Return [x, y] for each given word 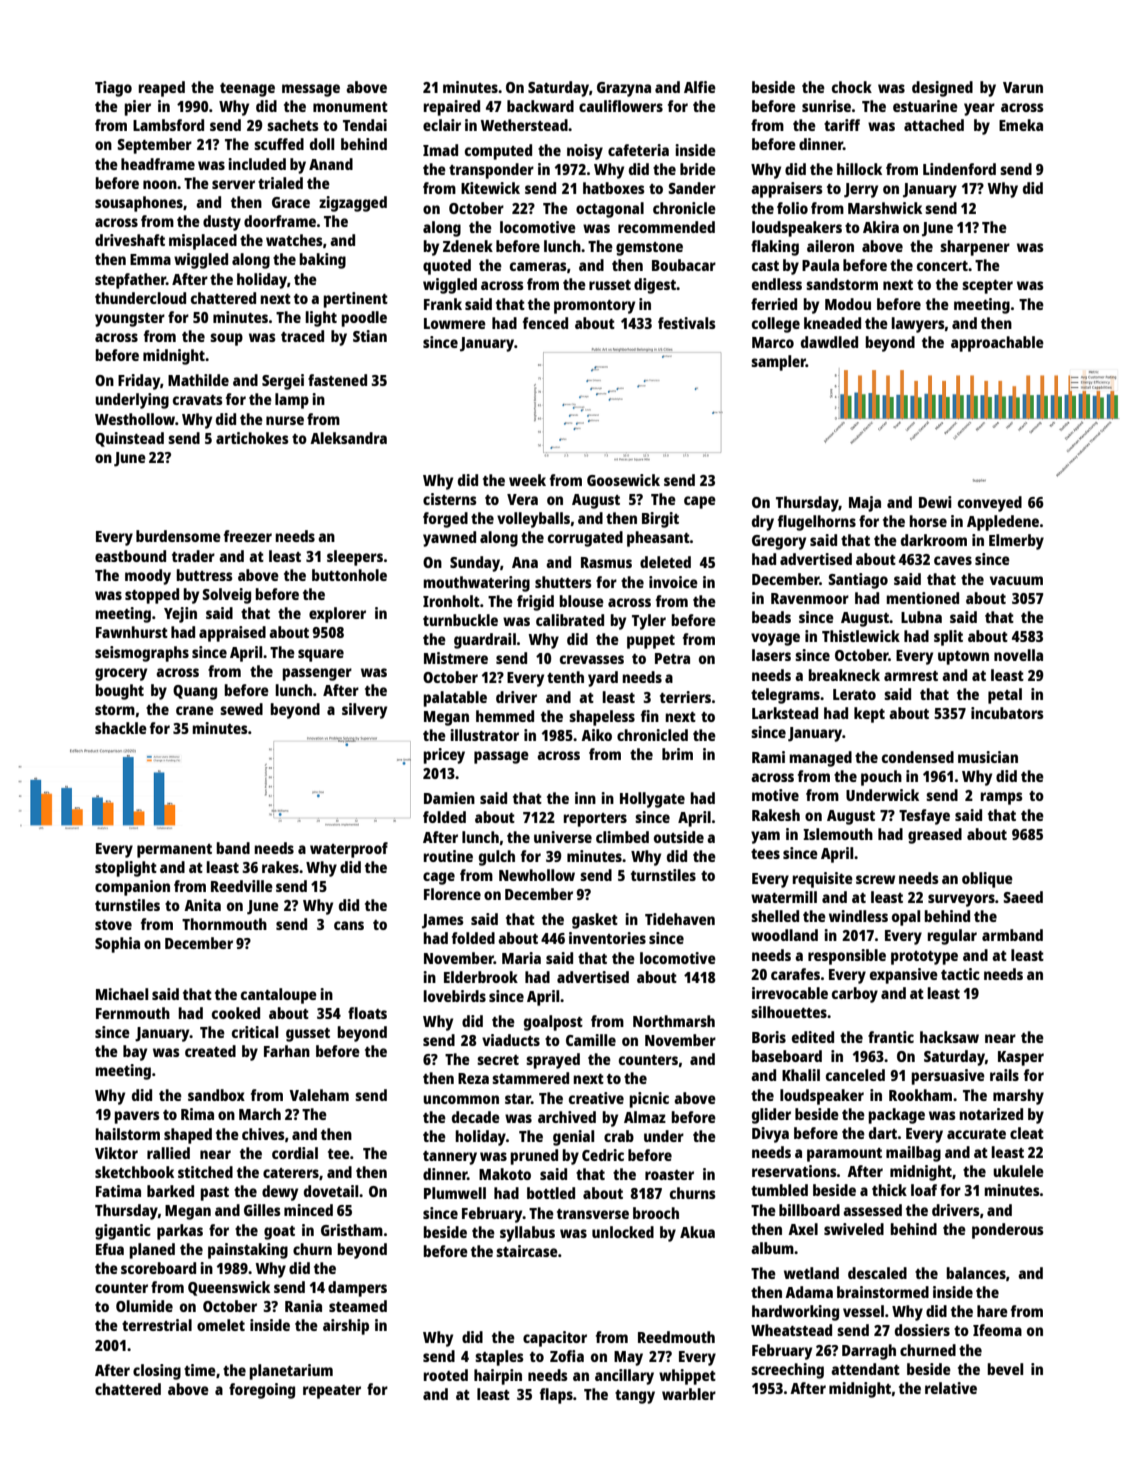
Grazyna [624, 89]
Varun [1023, 87]
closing [157, 1372]
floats [367, 1013]
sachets [293, 125]
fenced [545, 323]
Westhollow [135, 419]
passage [501, 757]
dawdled [829, 342]
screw [875, 879]
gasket [595, 921]
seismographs [142, 654]
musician [988, 757]
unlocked [623, 1232]
